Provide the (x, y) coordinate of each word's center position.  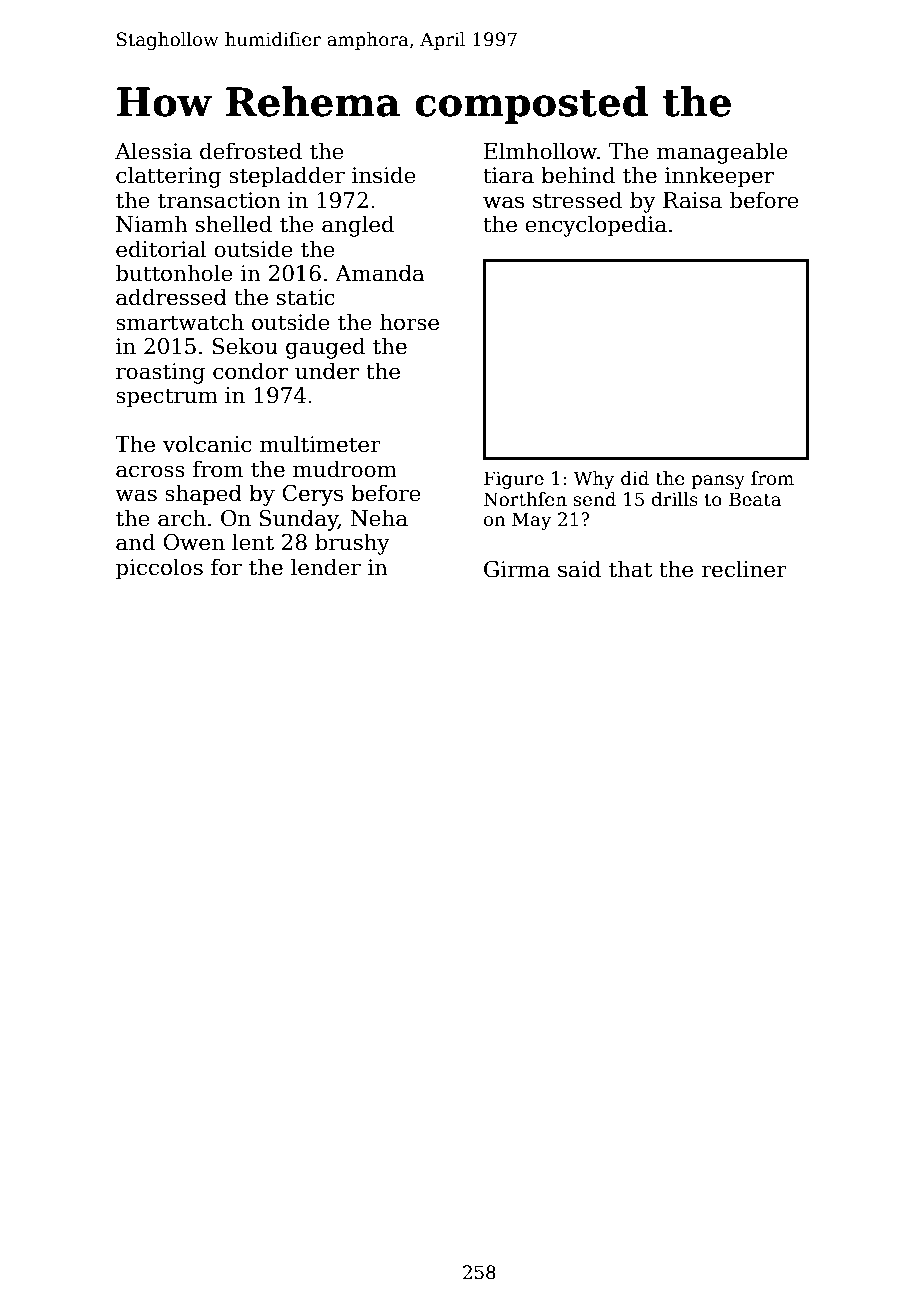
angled (358, 226)
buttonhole (174, 273)
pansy (718, 482)
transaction (219, 200)
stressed (577, 200)
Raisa (692, 200)
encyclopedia (596, 226)
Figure (514, 480)
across (150, 471)
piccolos (159, 569)
